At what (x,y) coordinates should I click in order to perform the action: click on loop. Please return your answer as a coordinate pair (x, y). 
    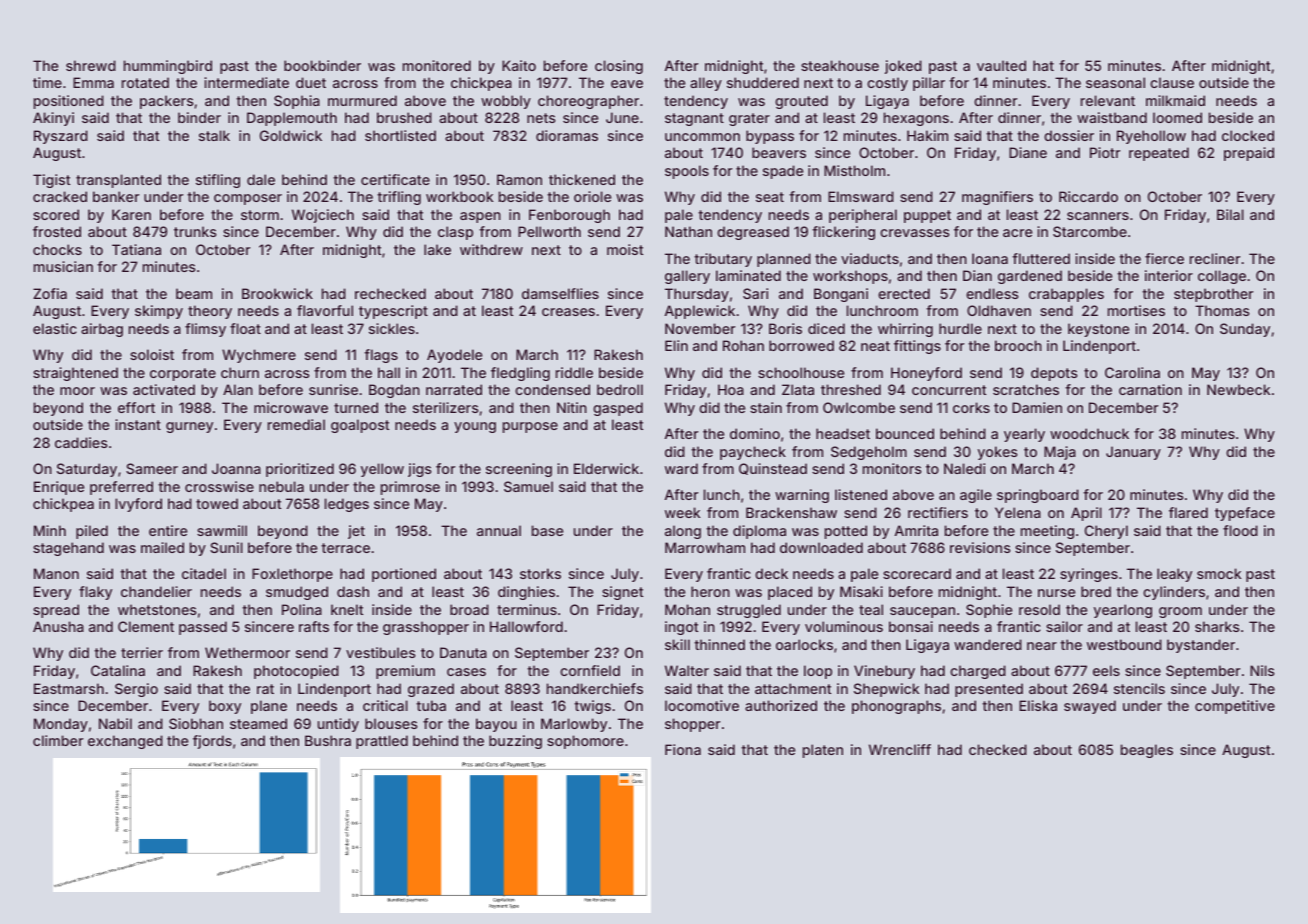
    Looking at the image, I should click on (818, 672).
